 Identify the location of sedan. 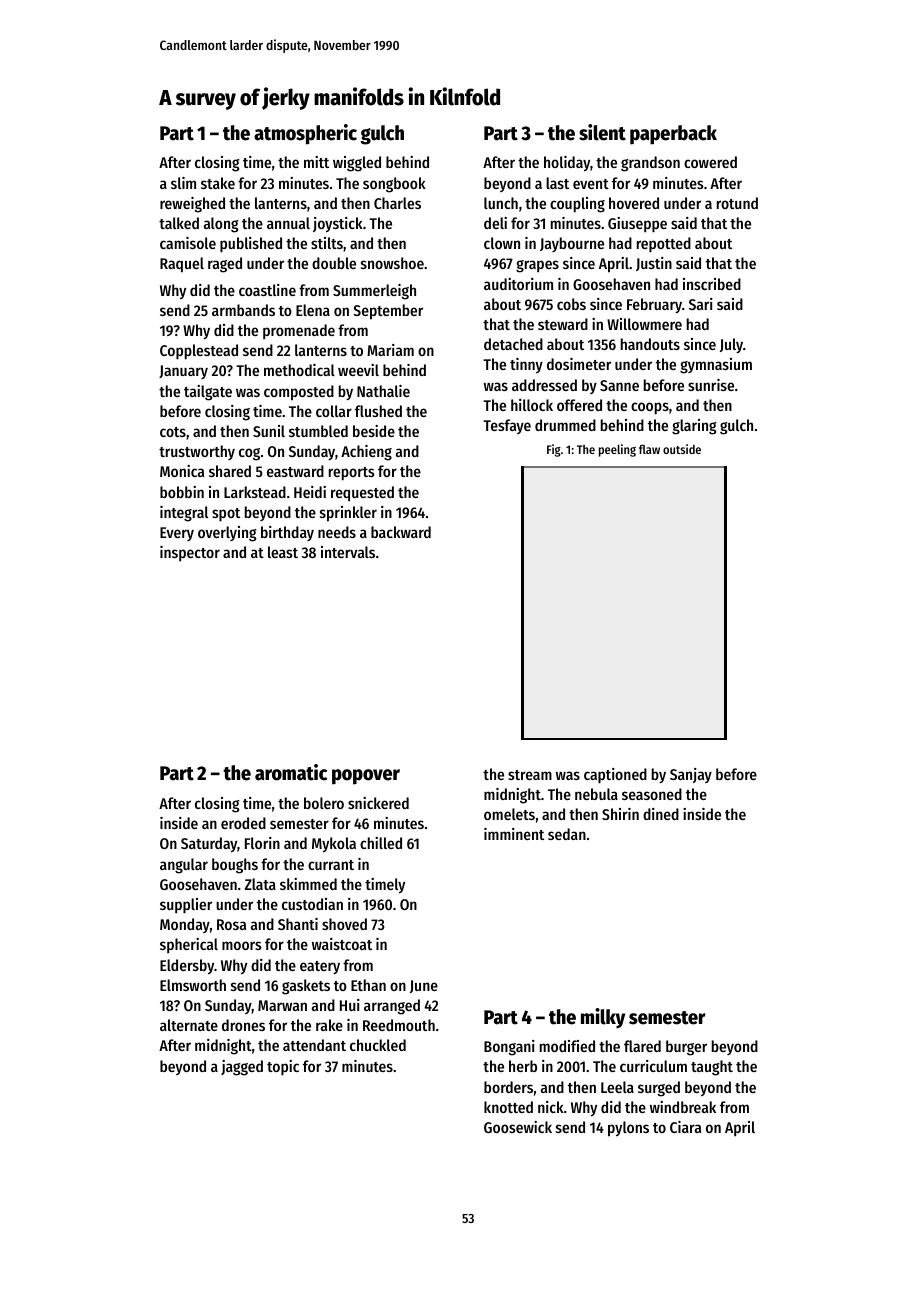
(567, 834).
